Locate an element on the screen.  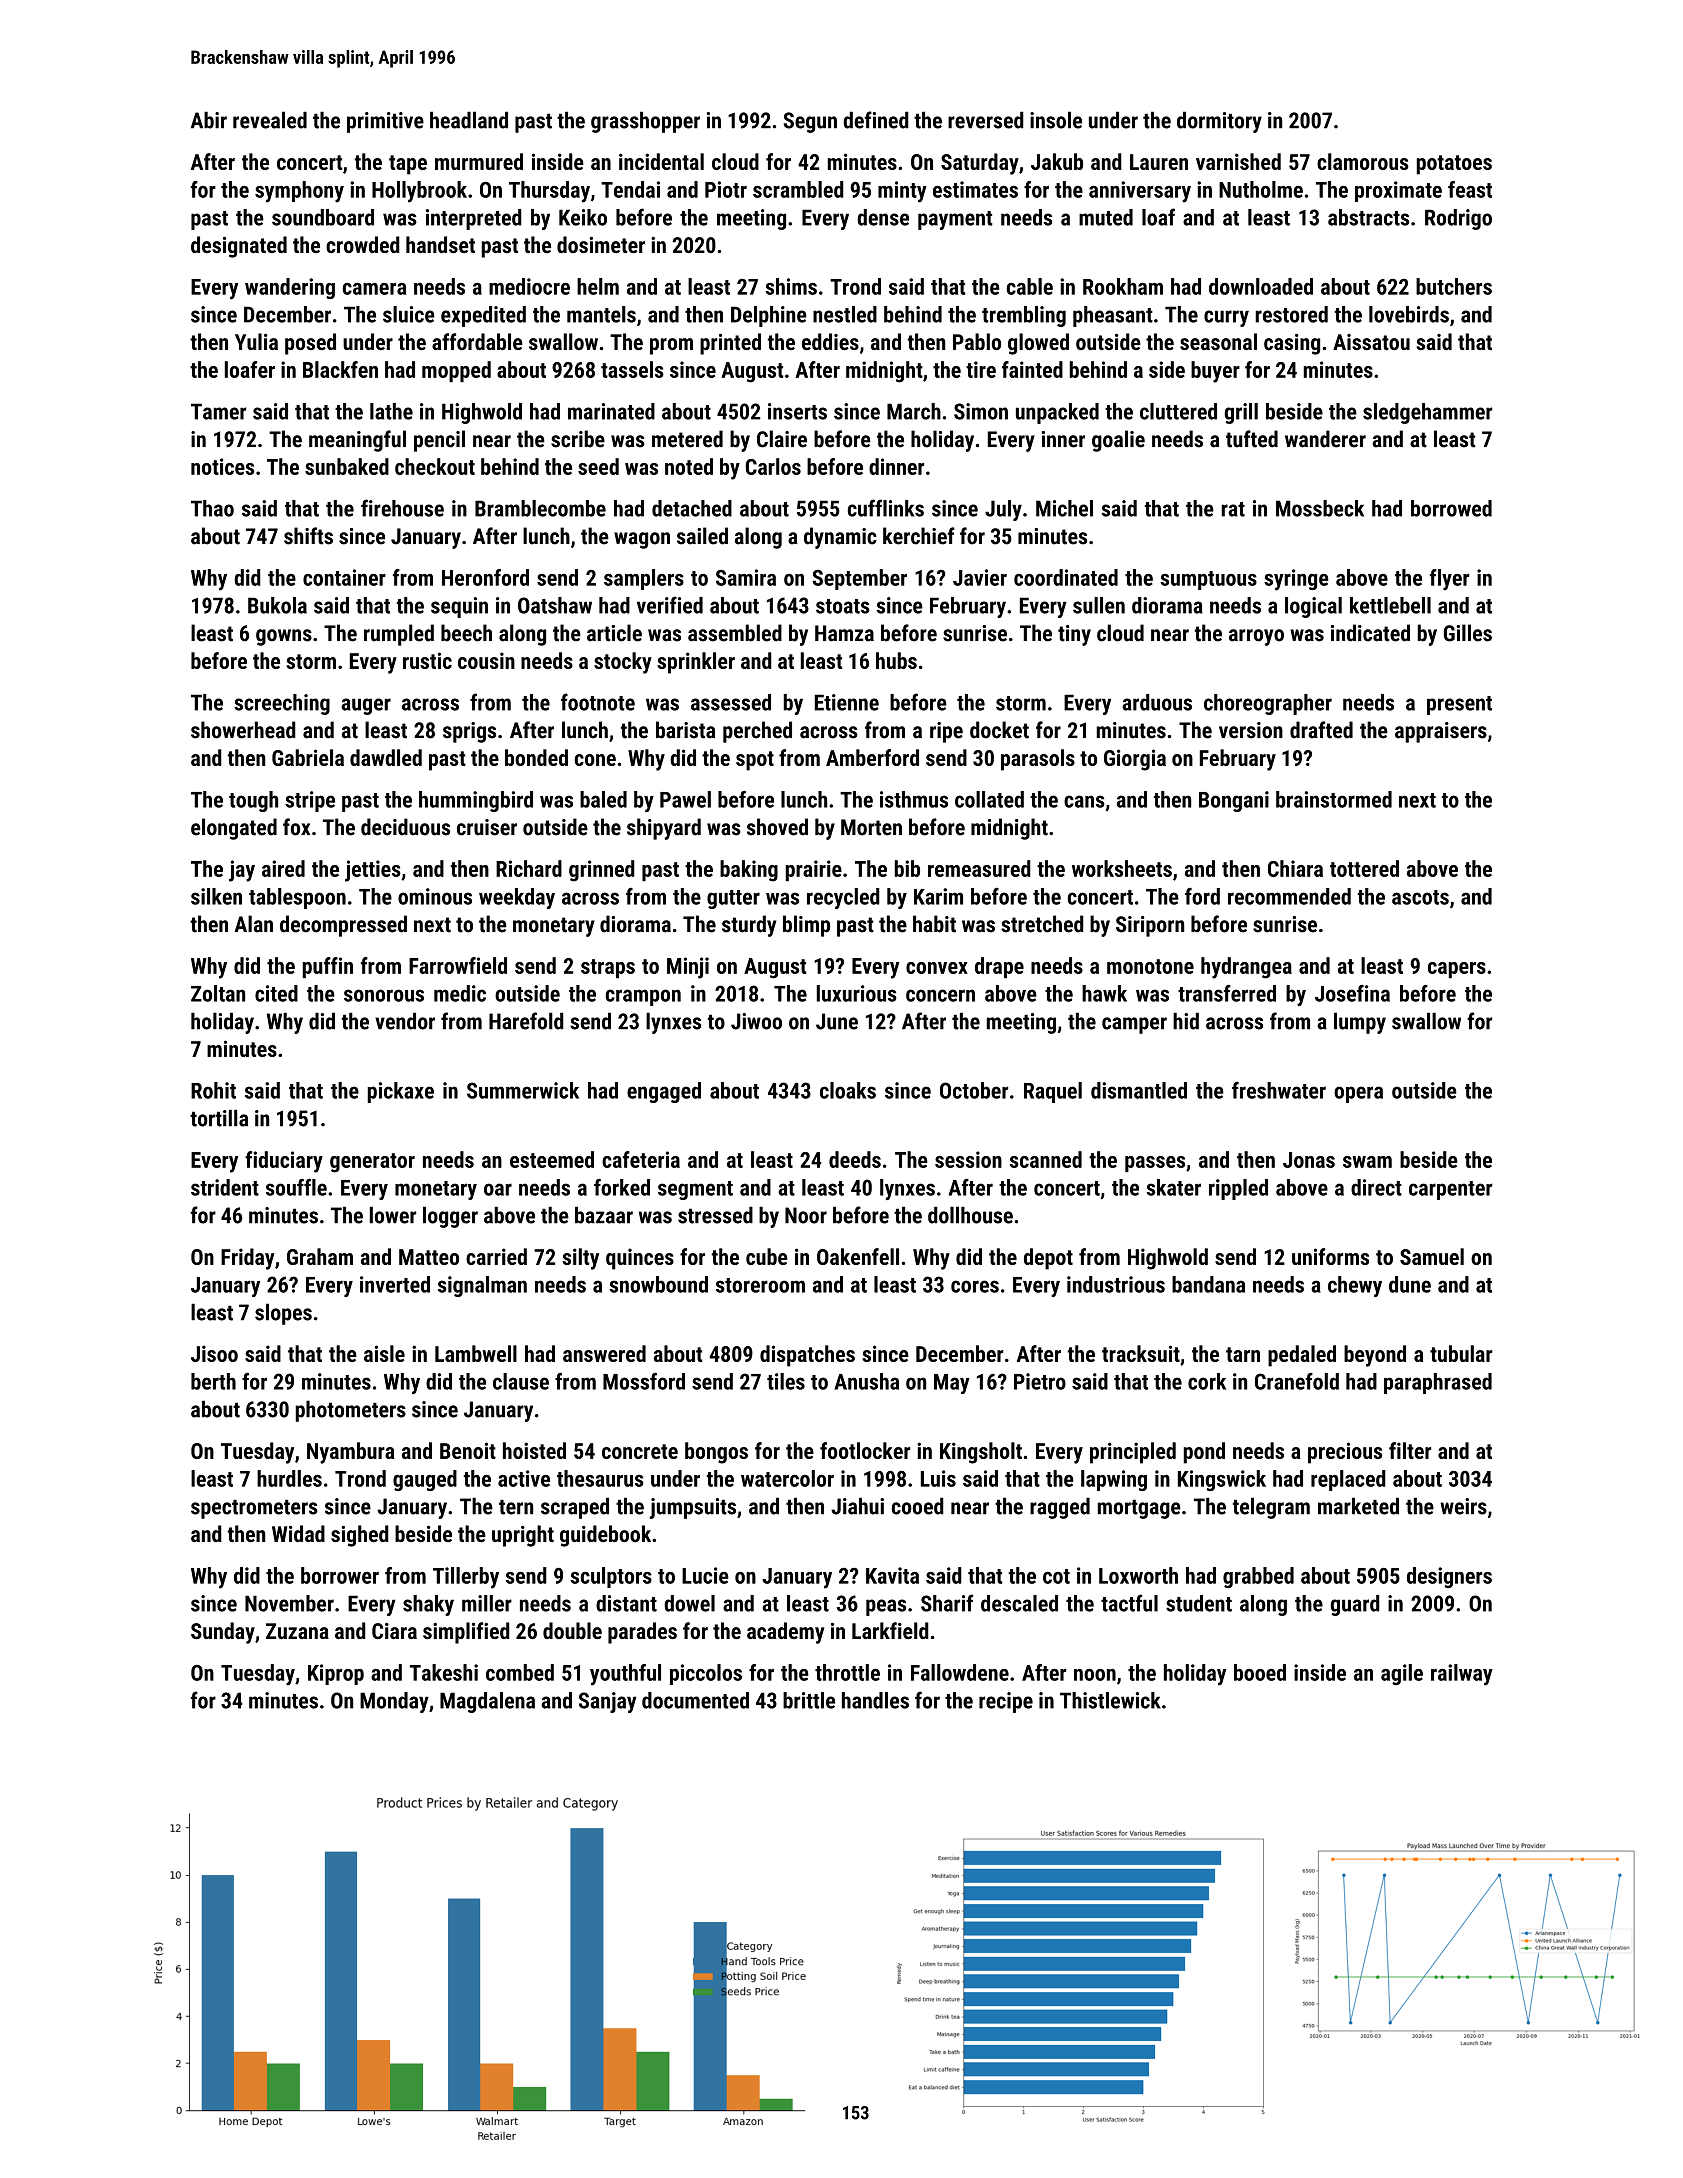
grill is located at coordinates (1241, 413).
